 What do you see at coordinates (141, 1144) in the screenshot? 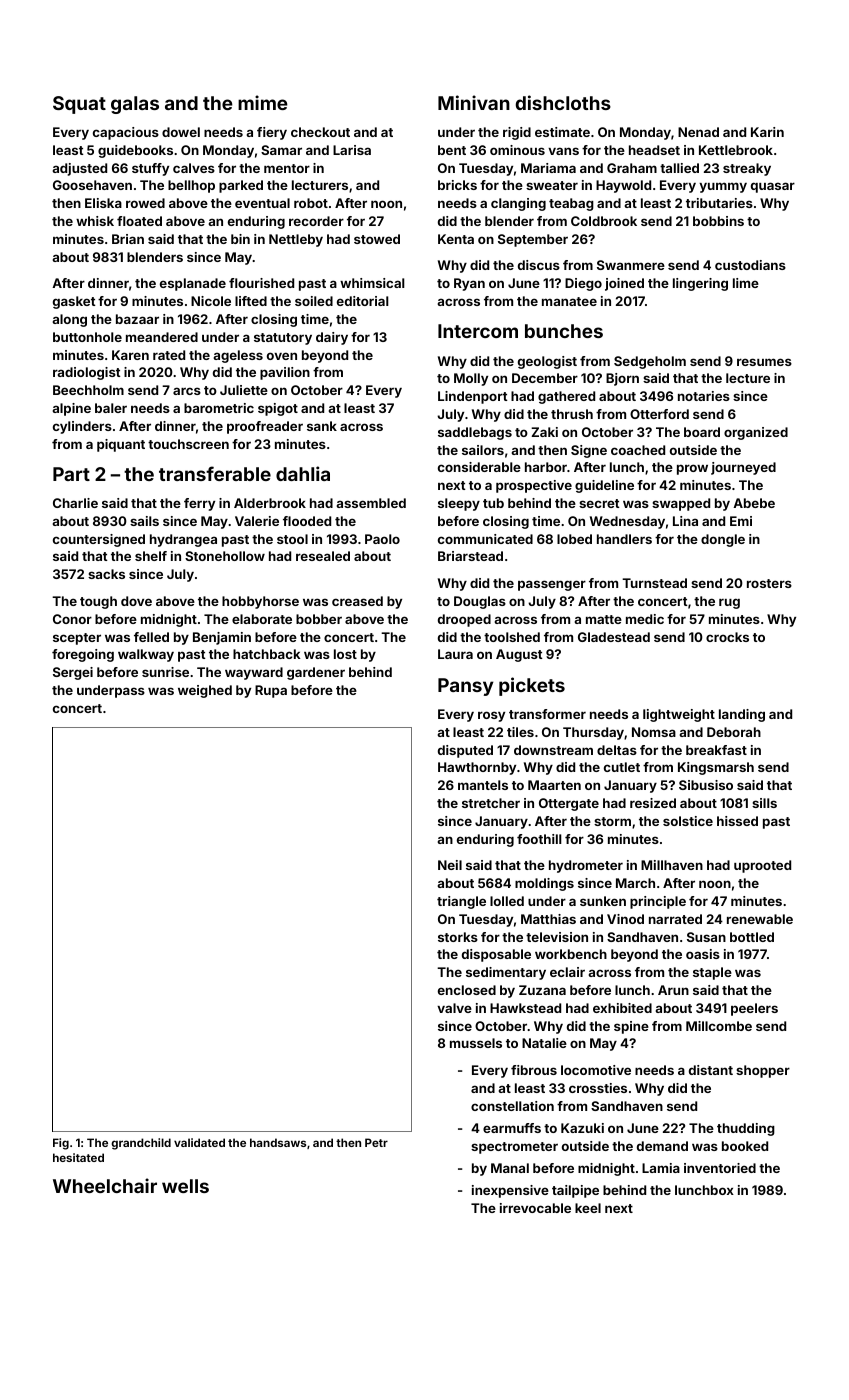
I see `grandchild` at bounding box center [141, 1144].
